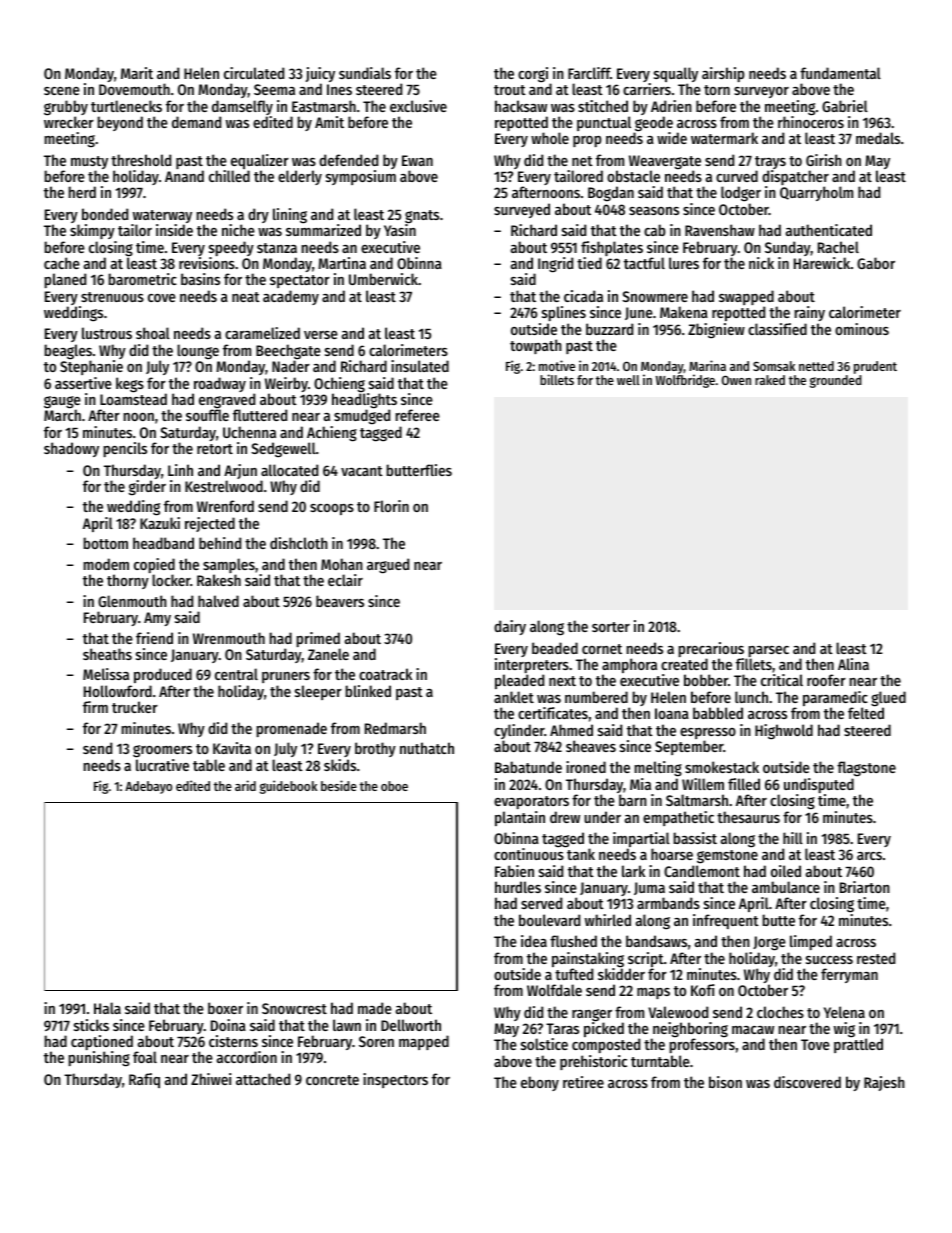 Image resolution: width=952 pixels, height=1233 pixels. Describe the element at coordinates (840, 73) in the page. I see `fundamental` at that location.
